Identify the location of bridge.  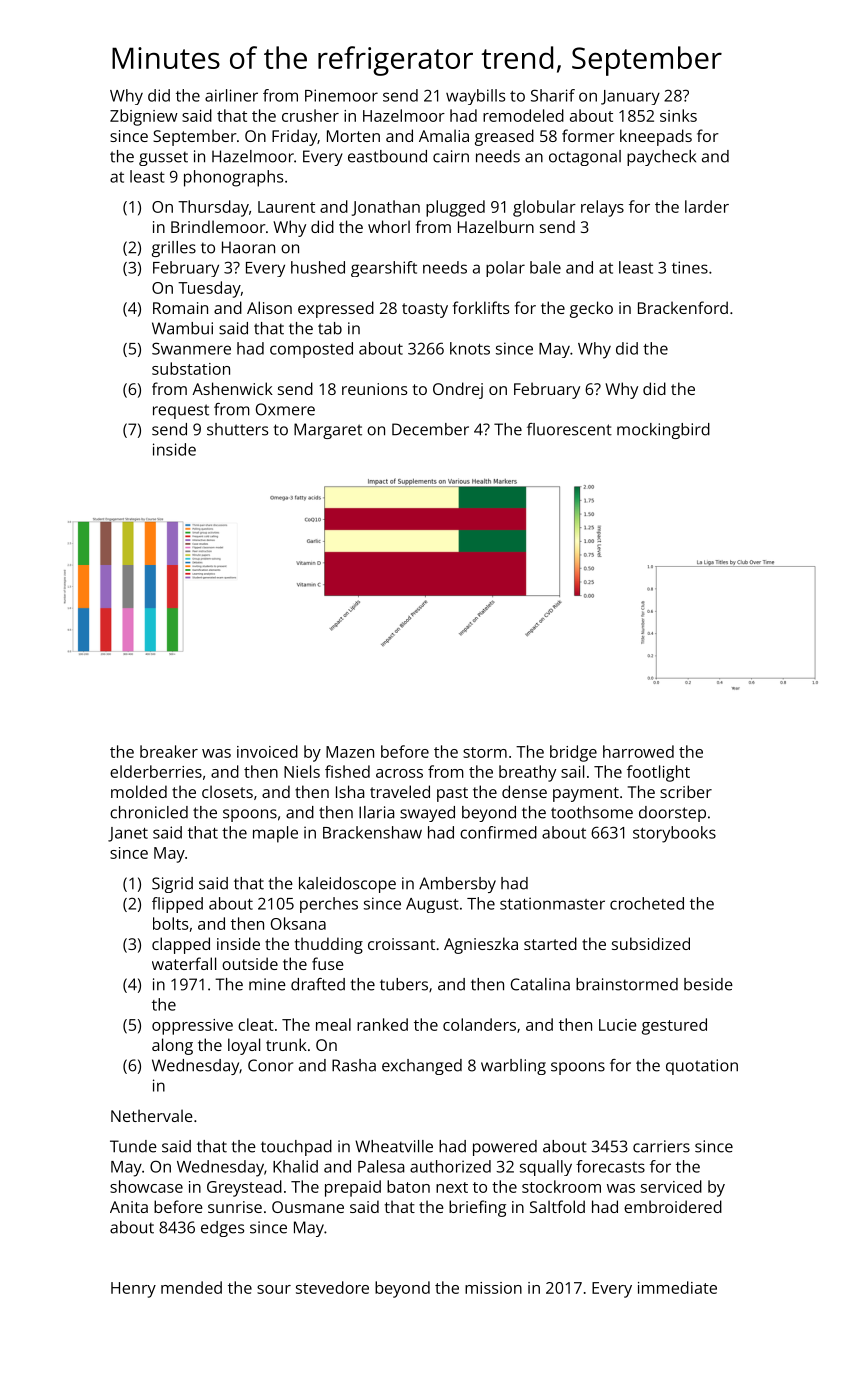
(573, 753).
